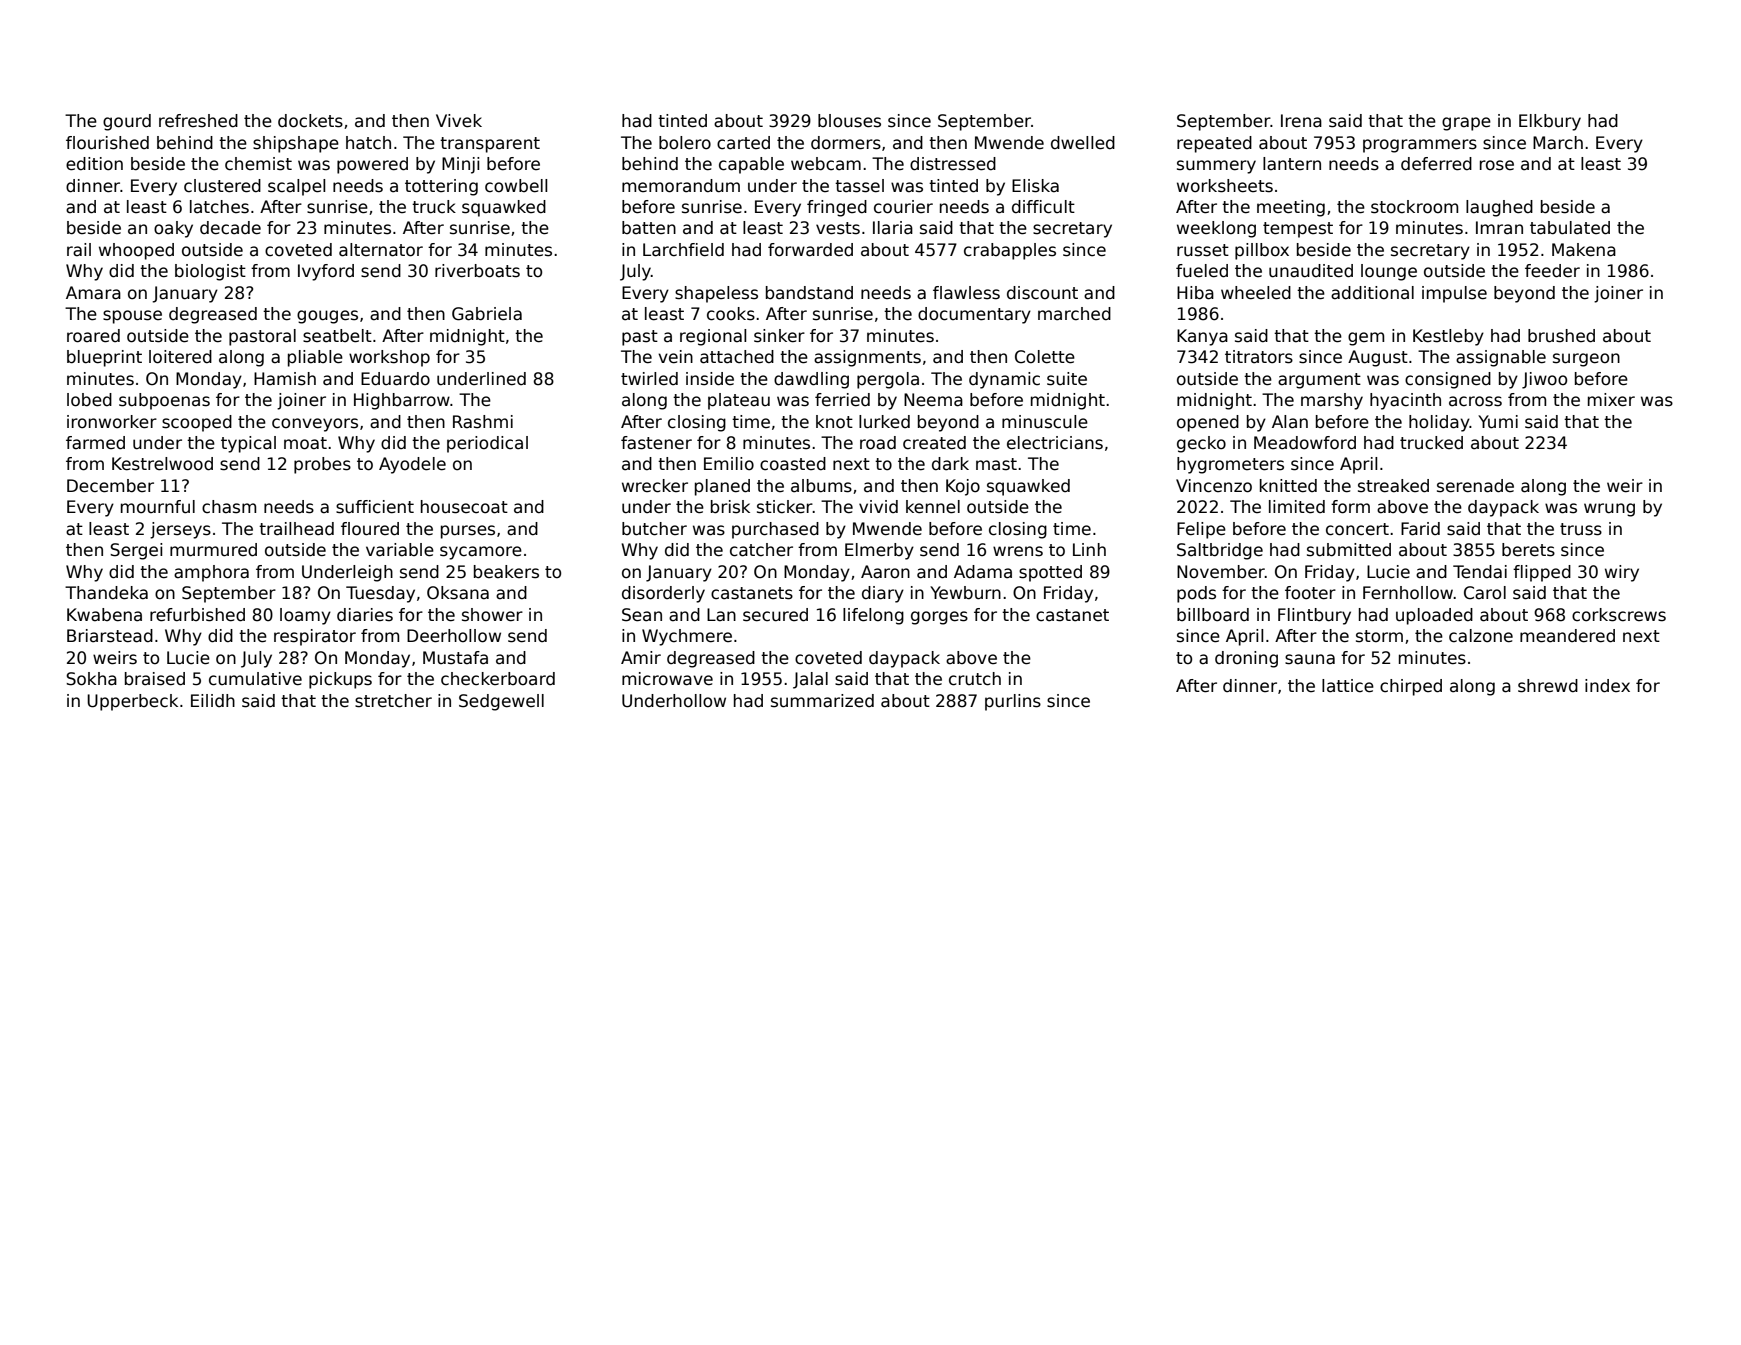 The height and width of the document is (1345, 1741). What do you see at coordinates (655, 486) in the document?
I see `wrecker` at bounding box center [655, 486].
